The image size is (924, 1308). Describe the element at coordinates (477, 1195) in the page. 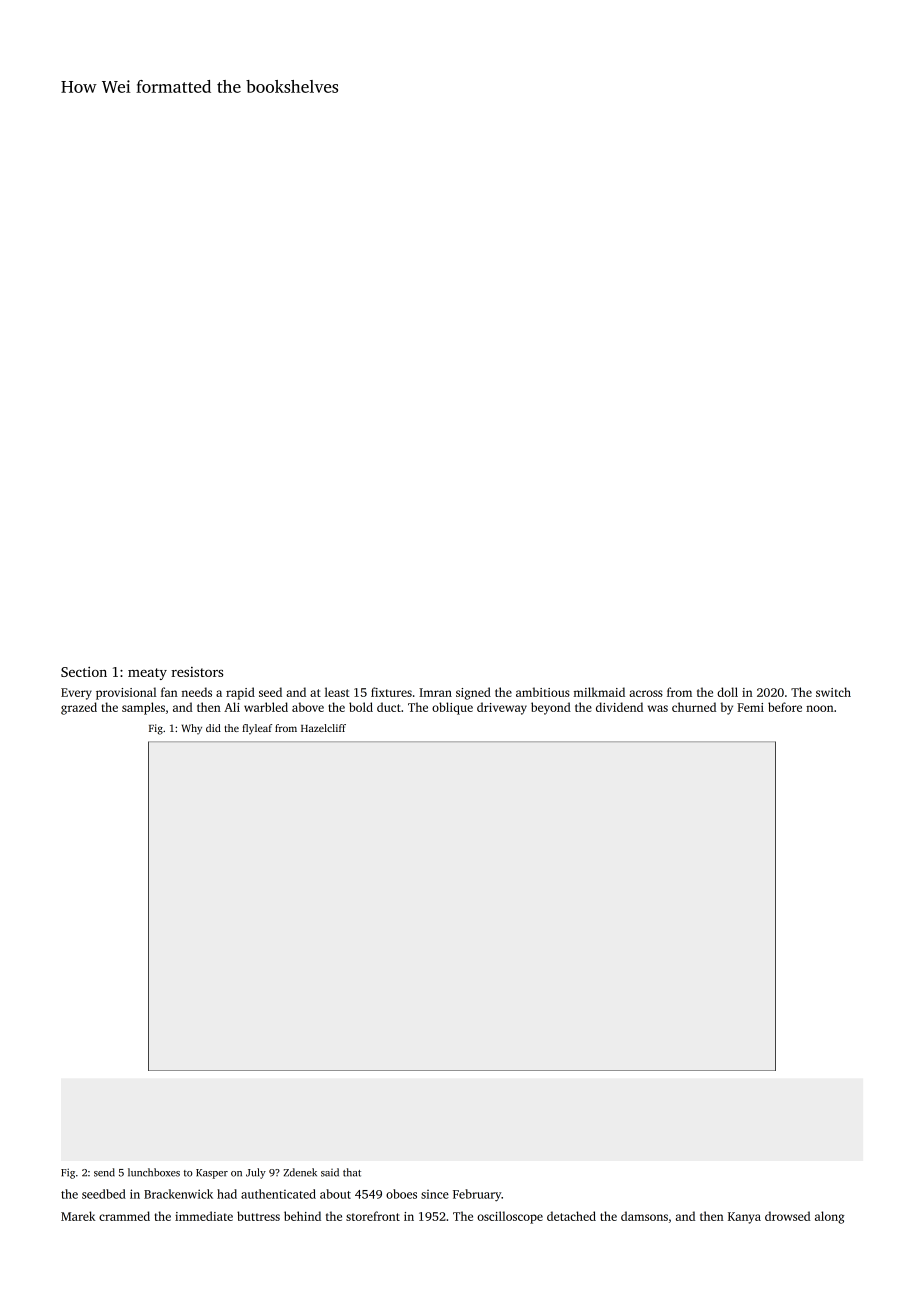

I see `February` at that location.
